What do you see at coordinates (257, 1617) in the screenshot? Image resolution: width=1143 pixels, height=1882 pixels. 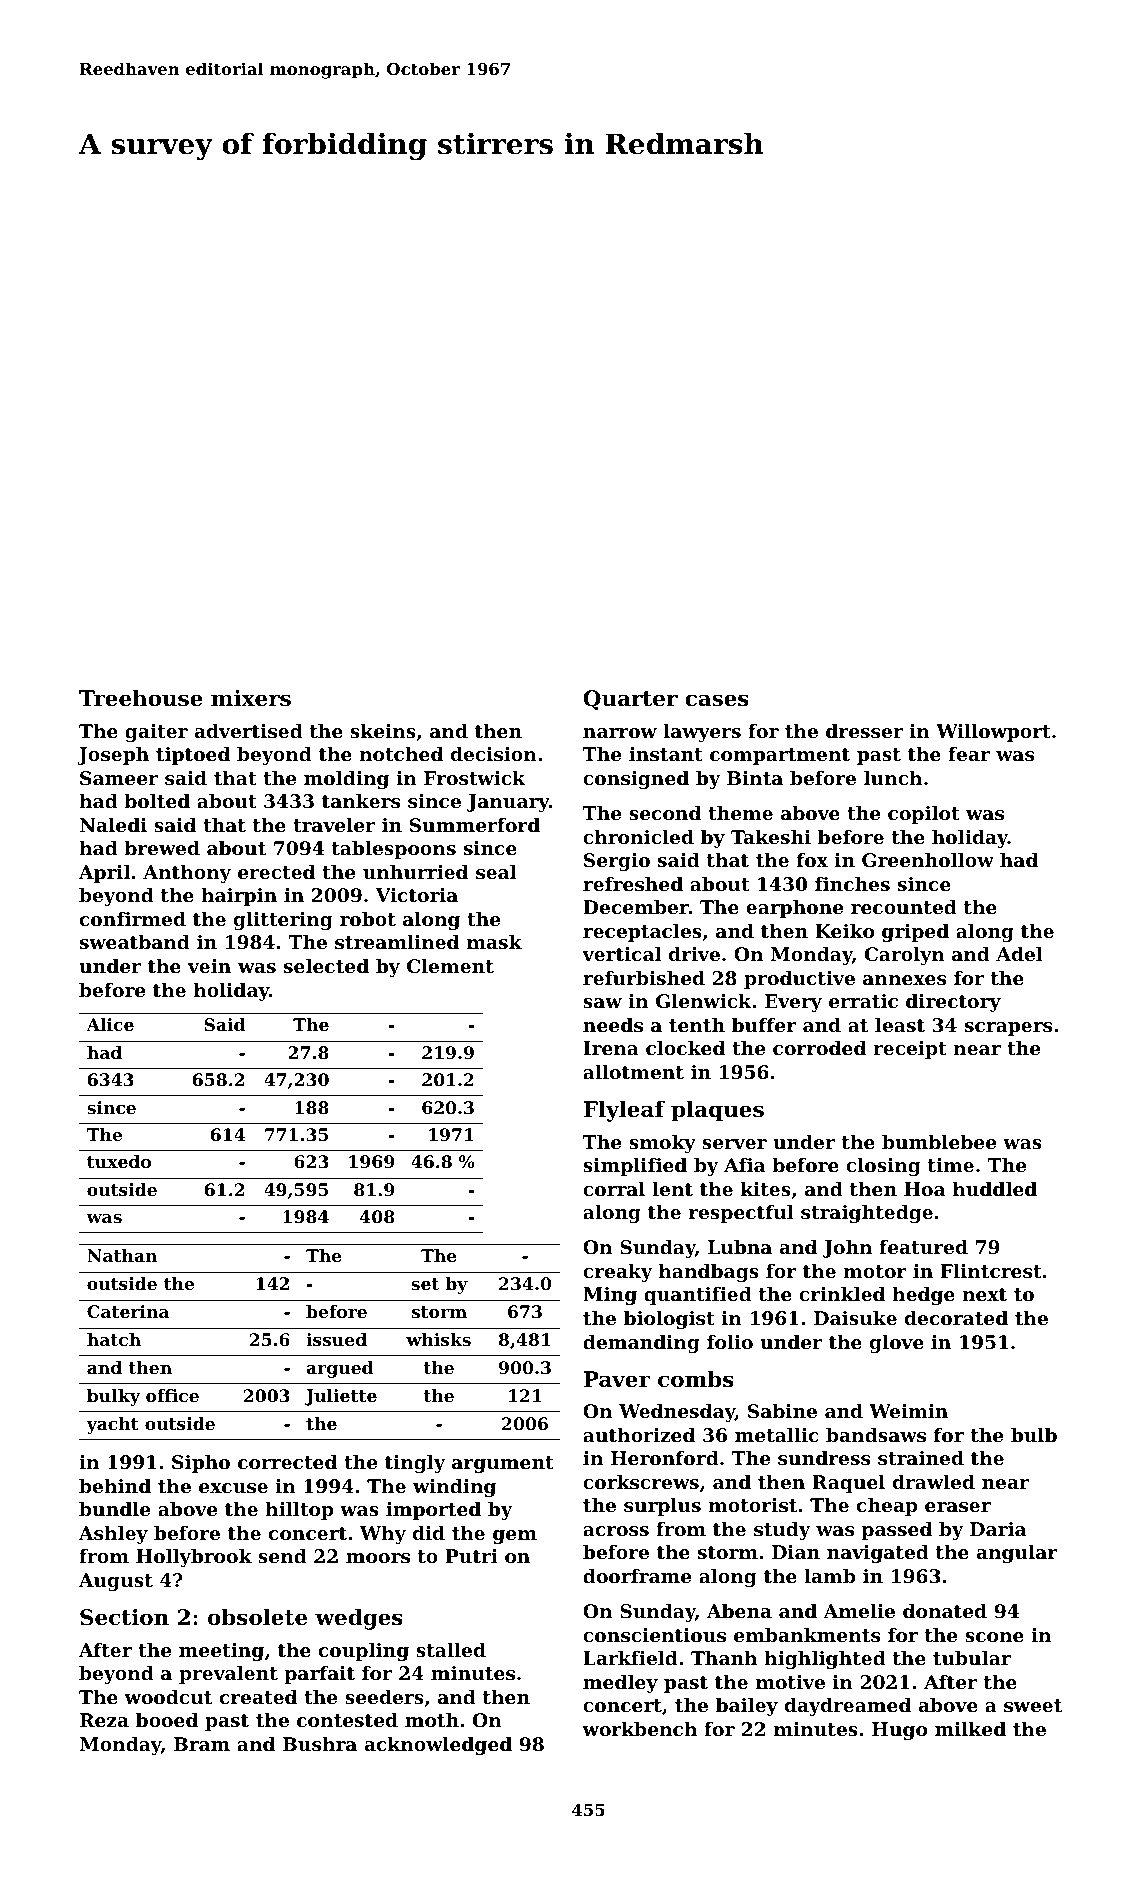 I see `obsolete` at bounding box center [257, 1617].
